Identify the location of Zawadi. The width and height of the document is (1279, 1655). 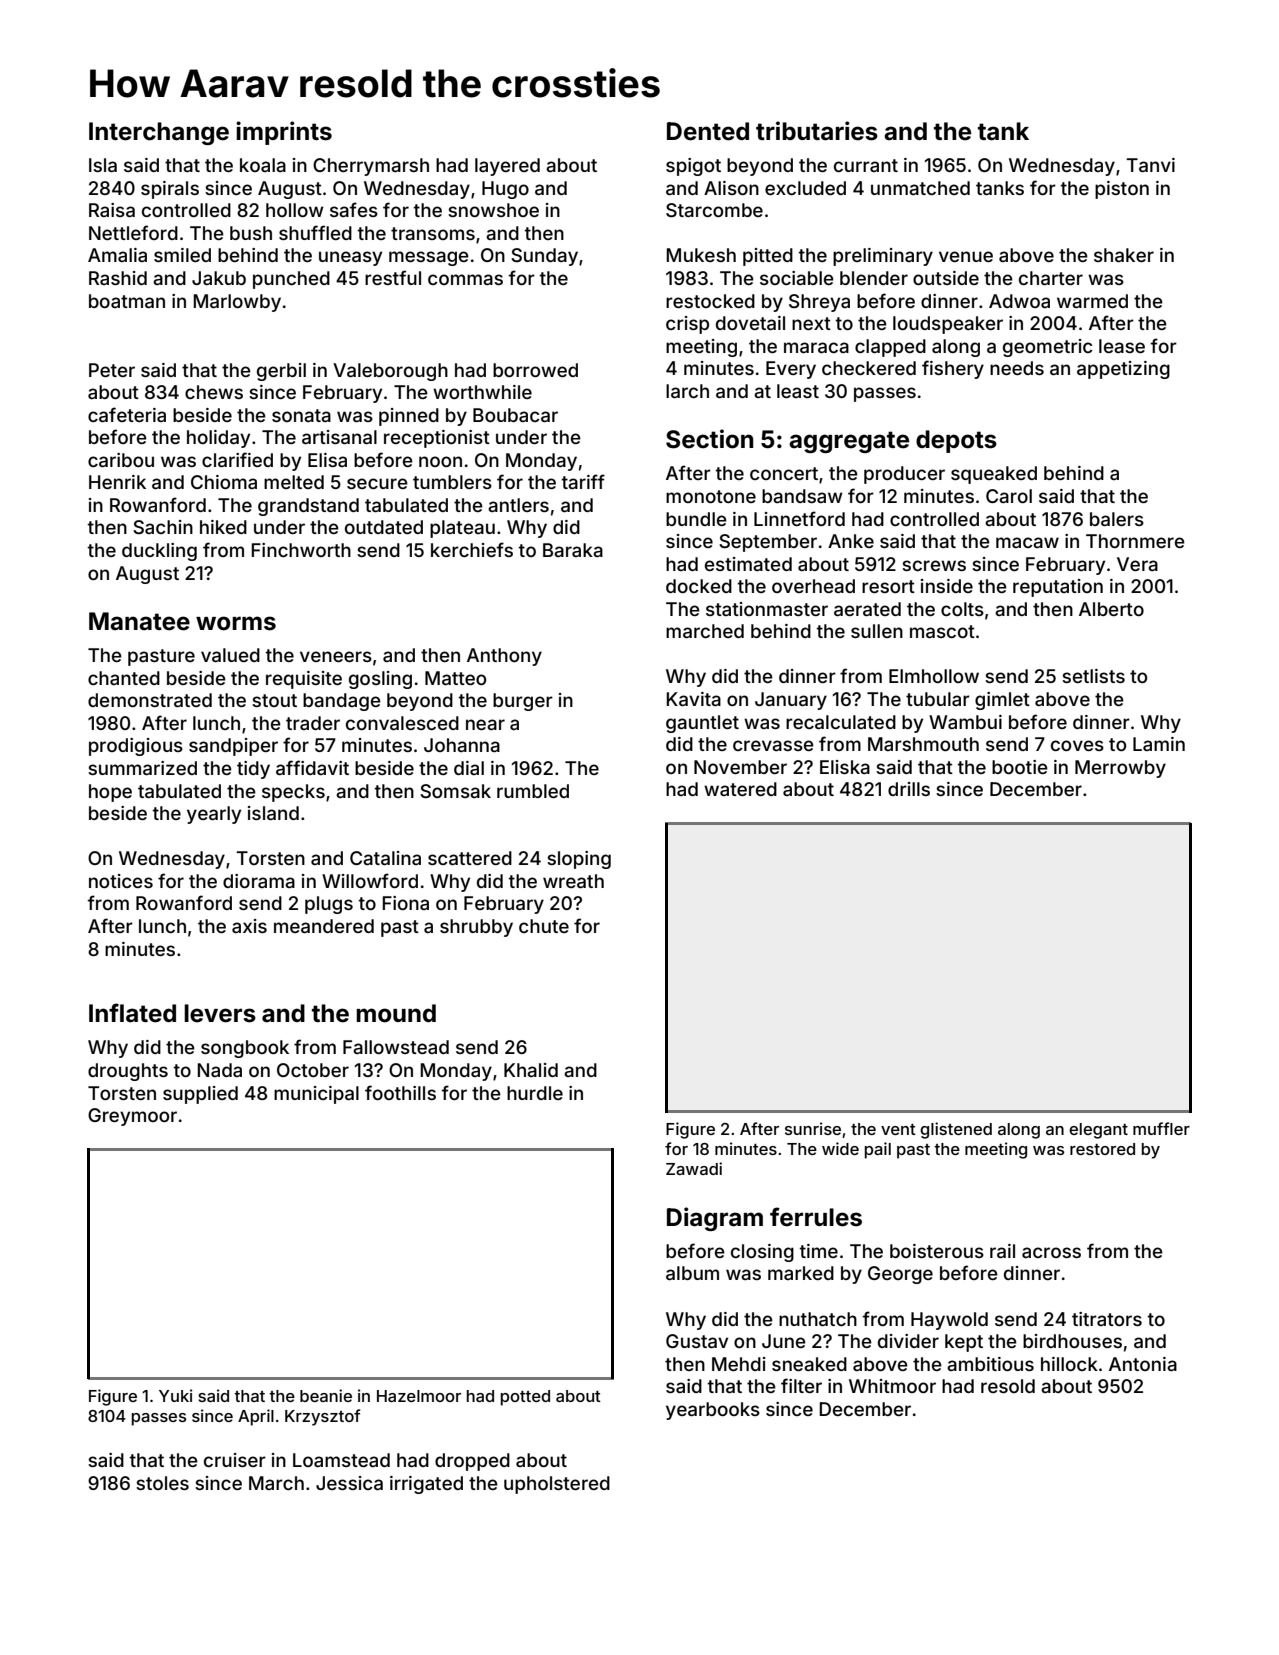
(694, 1168).
